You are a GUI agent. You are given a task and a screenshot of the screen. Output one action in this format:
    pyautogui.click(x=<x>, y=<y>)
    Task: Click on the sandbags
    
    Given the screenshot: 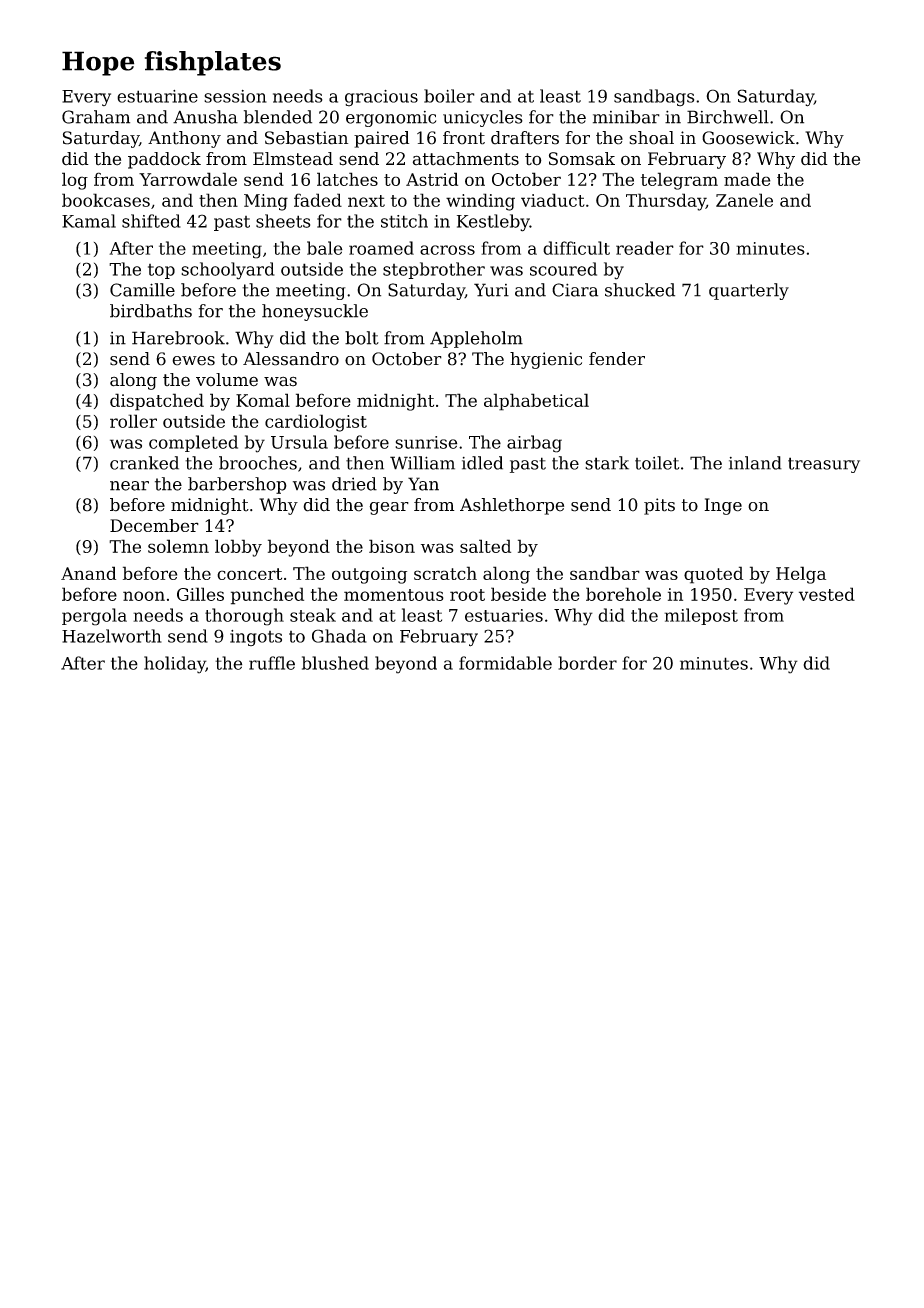 What is the action you would take?
    pyautogui.click(x=654, y=98)
